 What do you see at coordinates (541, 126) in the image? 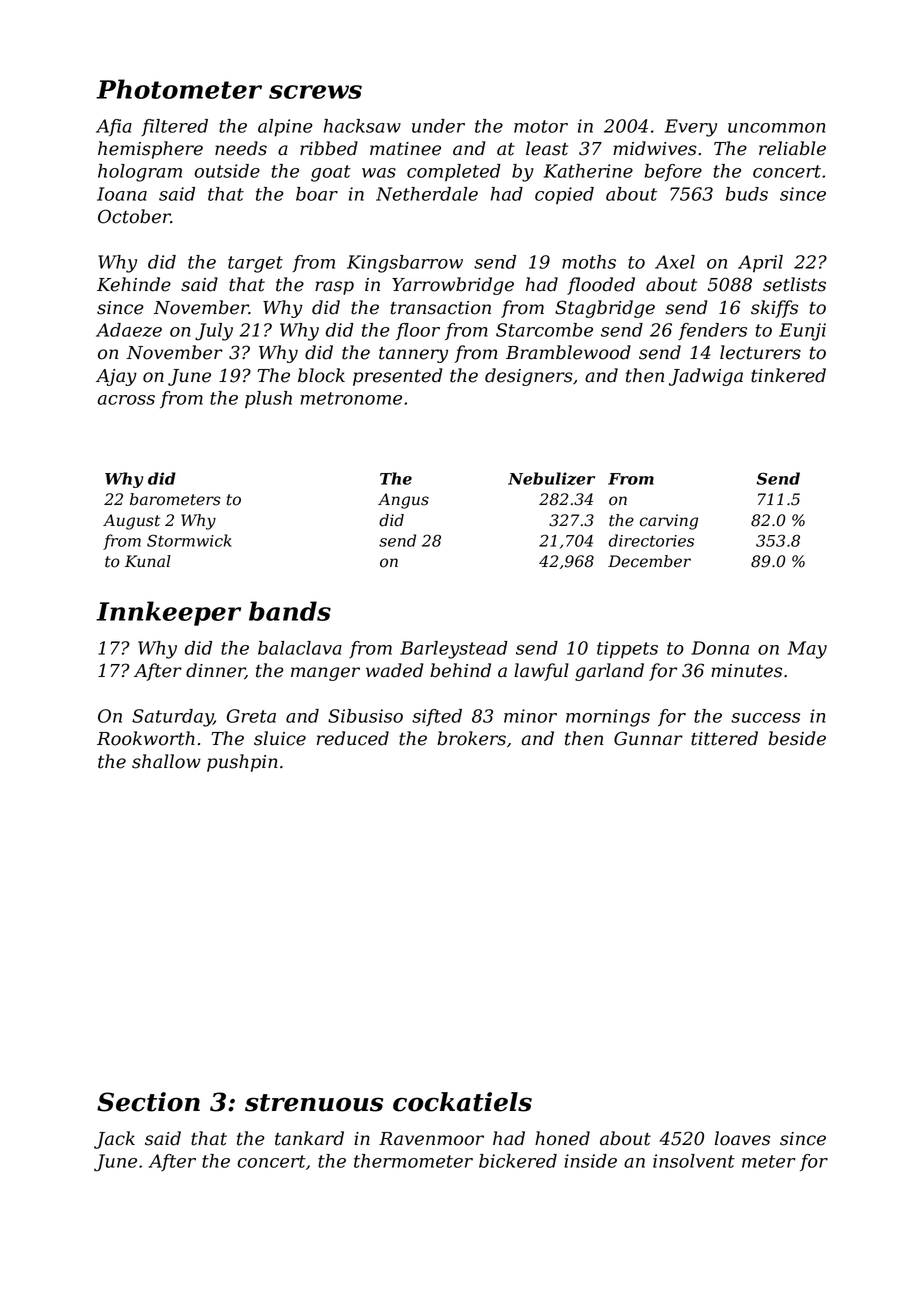
I see `motor` at bounding box center [541, 126].
